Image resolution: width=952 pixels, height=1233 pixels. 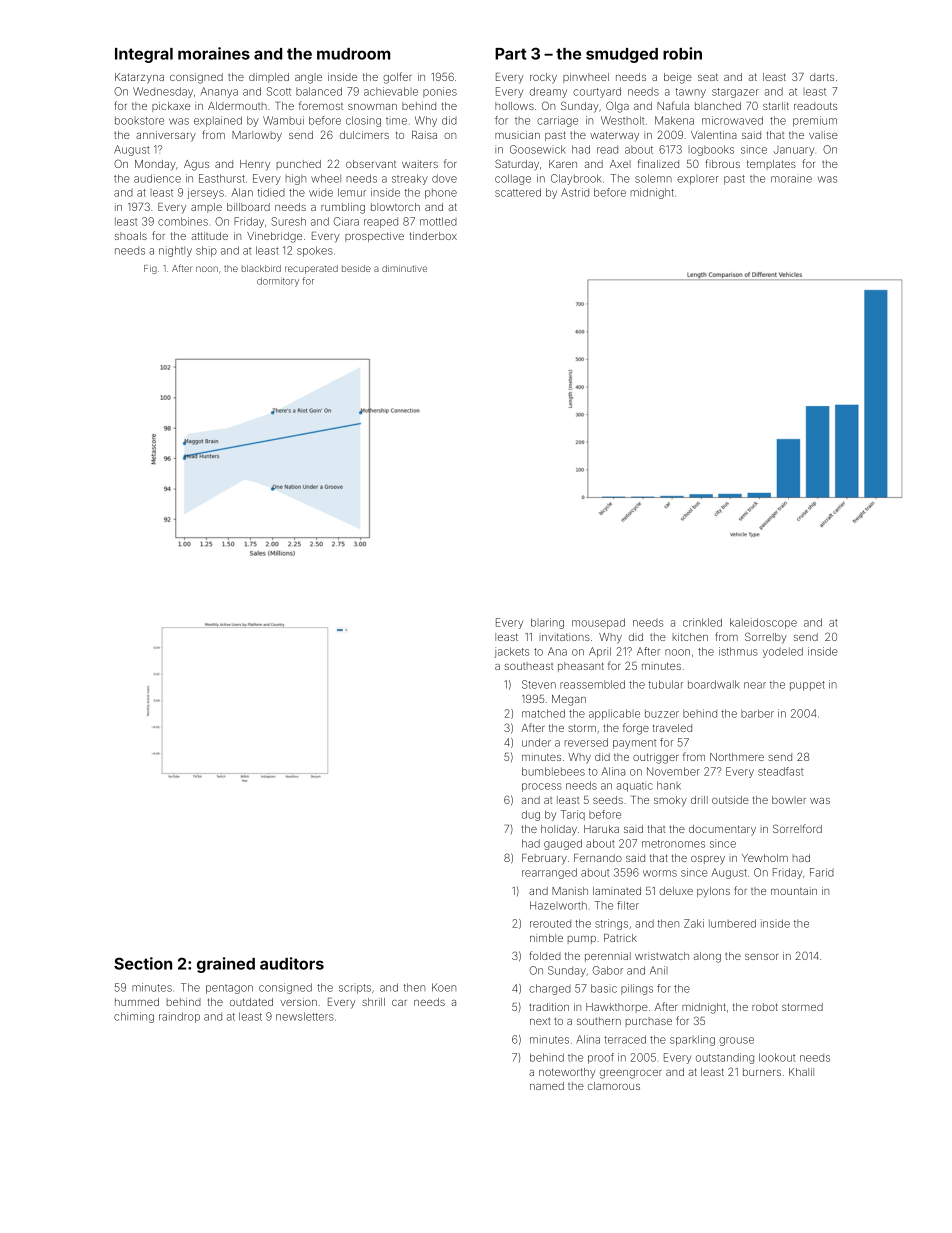 What do you see at coordinates (278, 282) in the document?
I see `dormitory` at bounding box center [278, 282].
